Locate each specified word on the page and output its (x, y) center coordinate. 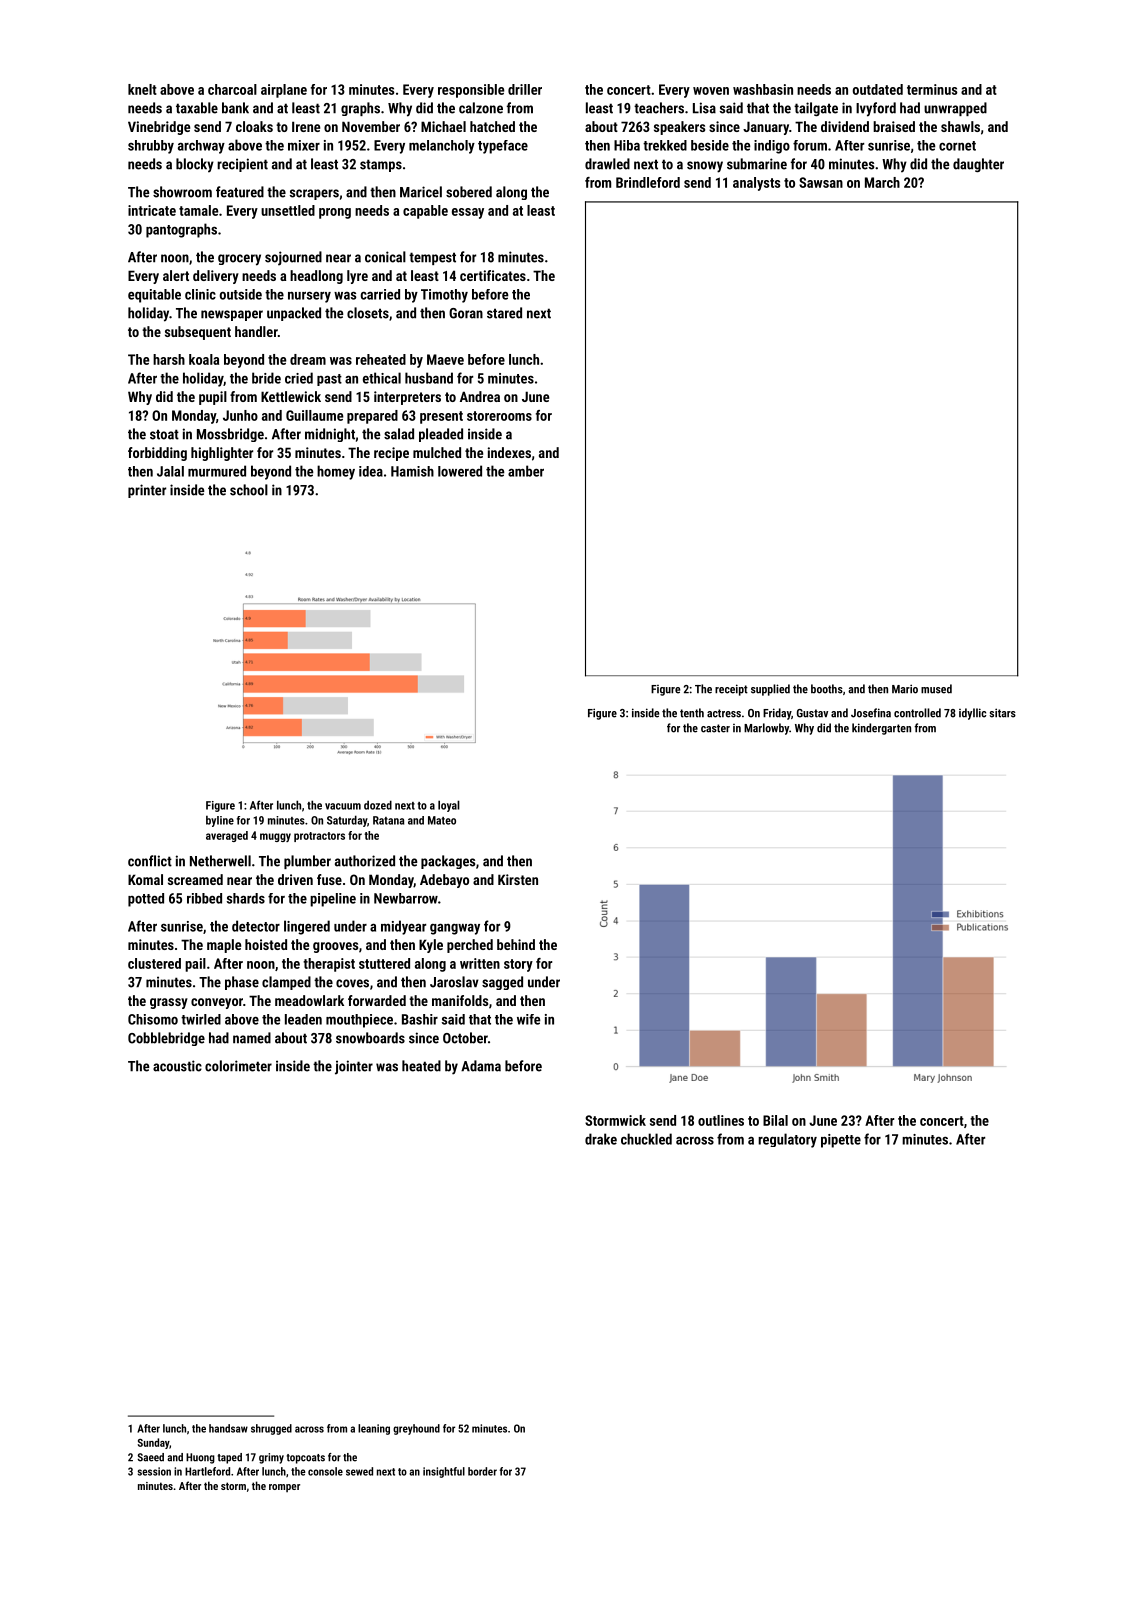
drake (601, 1139)
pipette (841, 1141)
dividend (845, 126)
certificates (493, 275)
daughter (978, 165)
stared (504, 313)
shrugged (271, 1429)
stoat (164, 434)
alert (176, 275)
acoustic (177, 1066)
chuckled (646, 1139)
